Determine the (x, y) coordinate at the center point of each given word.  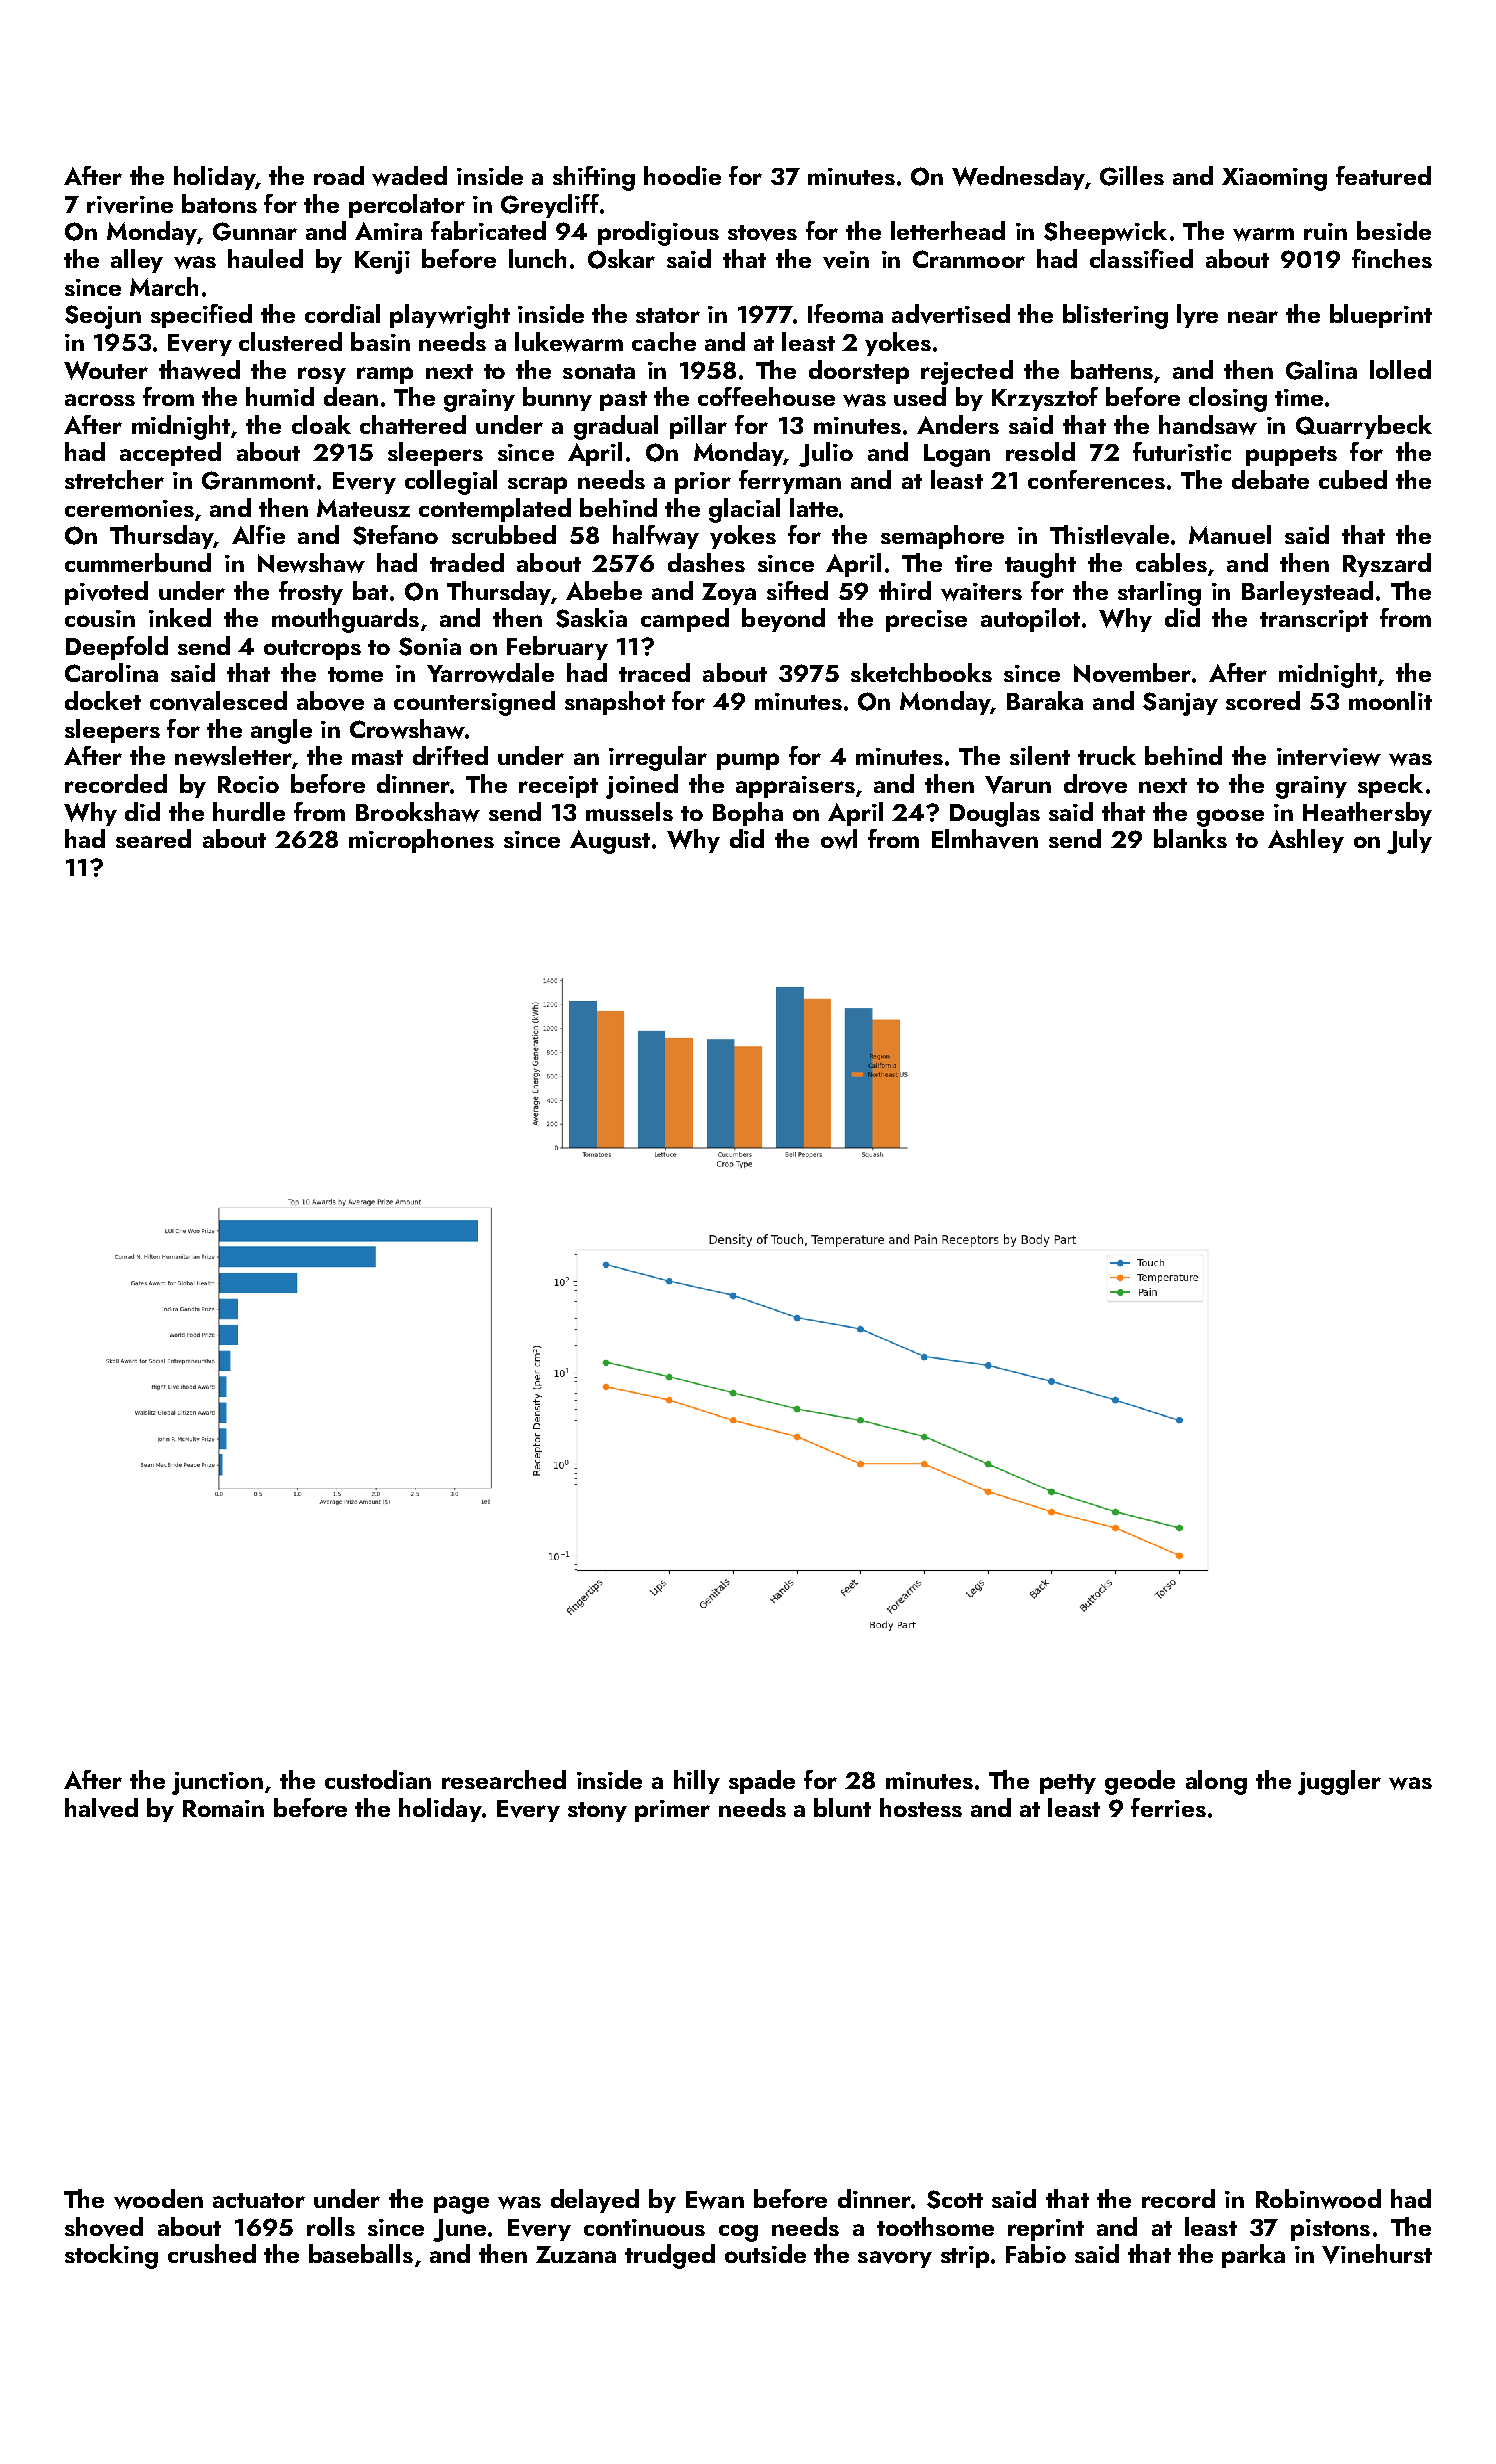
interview (1329, 757)
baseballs (361, 2253)
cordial (342, 313)
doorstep (859, 372)
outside (765, 2253)
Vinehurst (1377, 2254)
